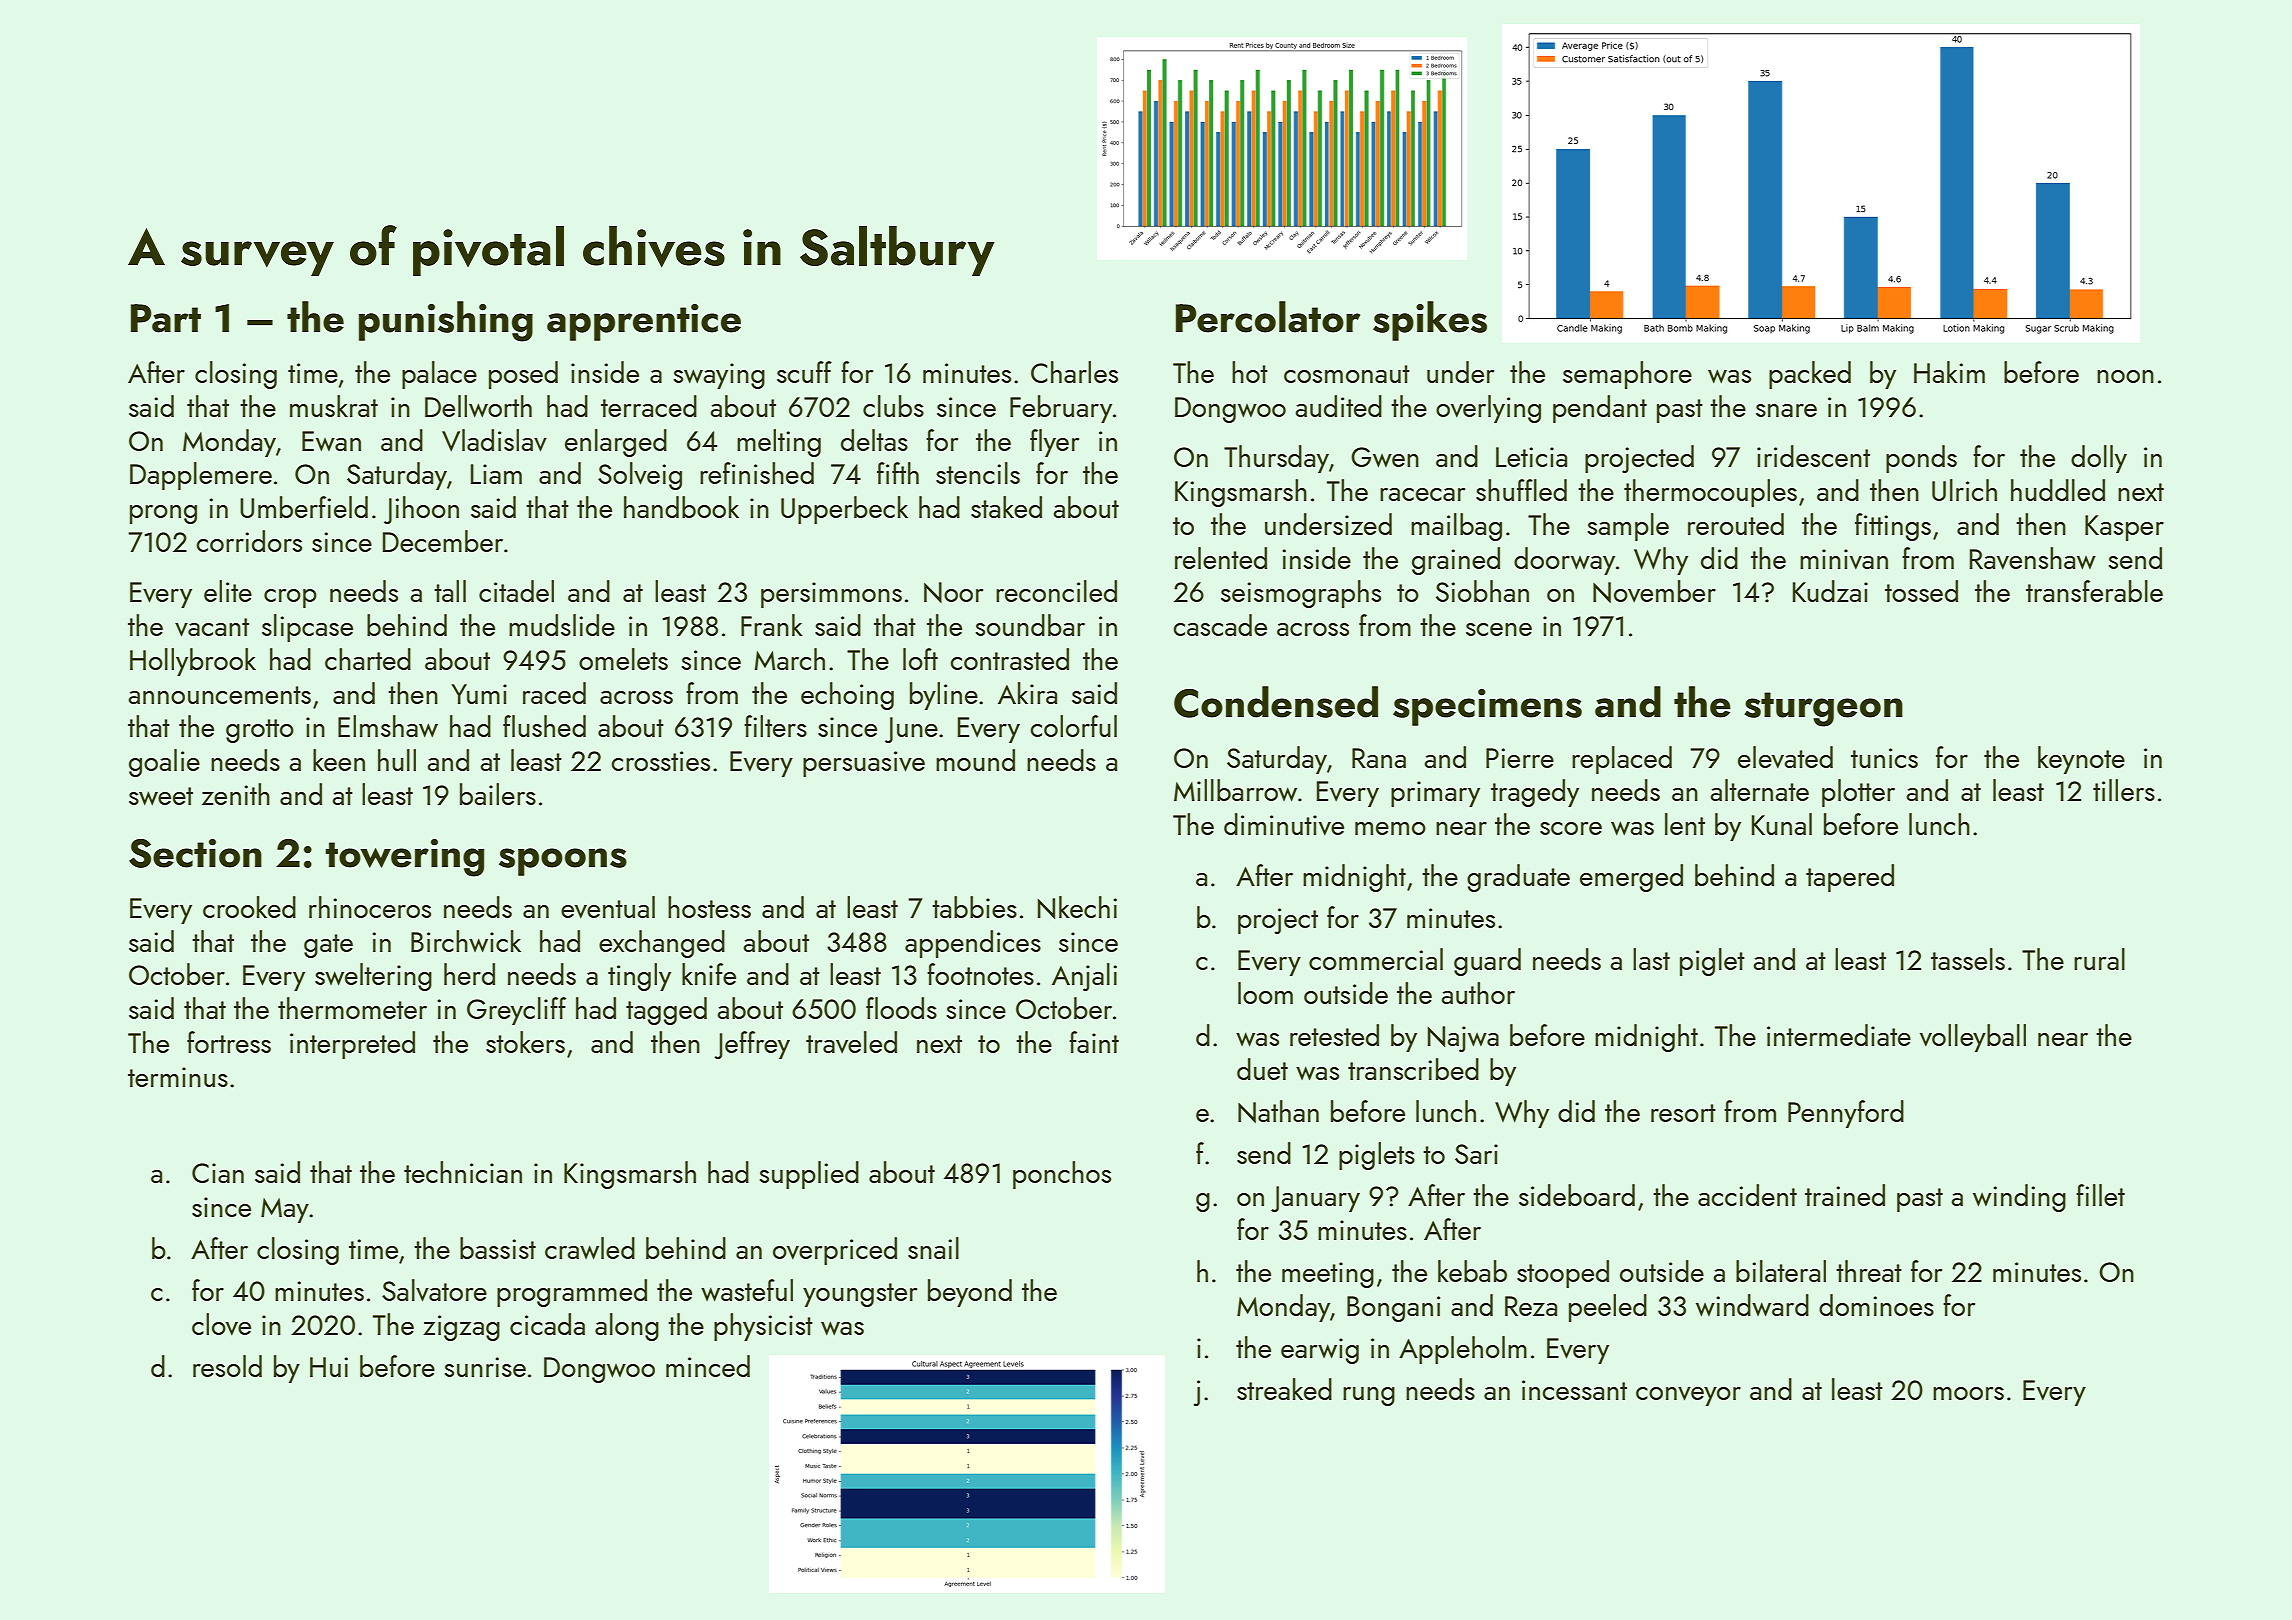 This document has height=1620, width=2292. I want to click on last, so click(1651, 959).
